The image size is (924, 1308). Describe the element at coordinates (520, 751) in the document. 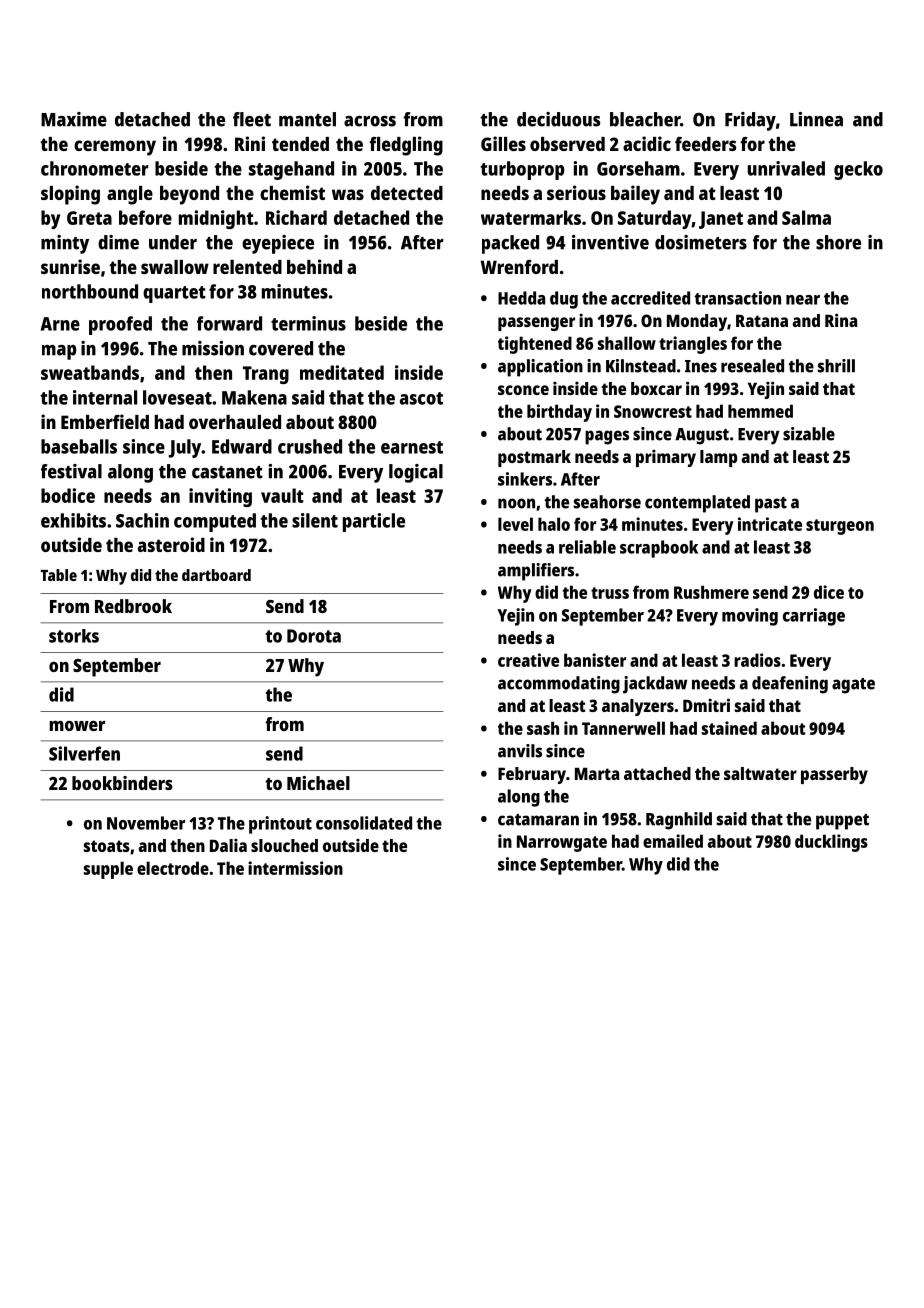

I see `anvils` at that location.
